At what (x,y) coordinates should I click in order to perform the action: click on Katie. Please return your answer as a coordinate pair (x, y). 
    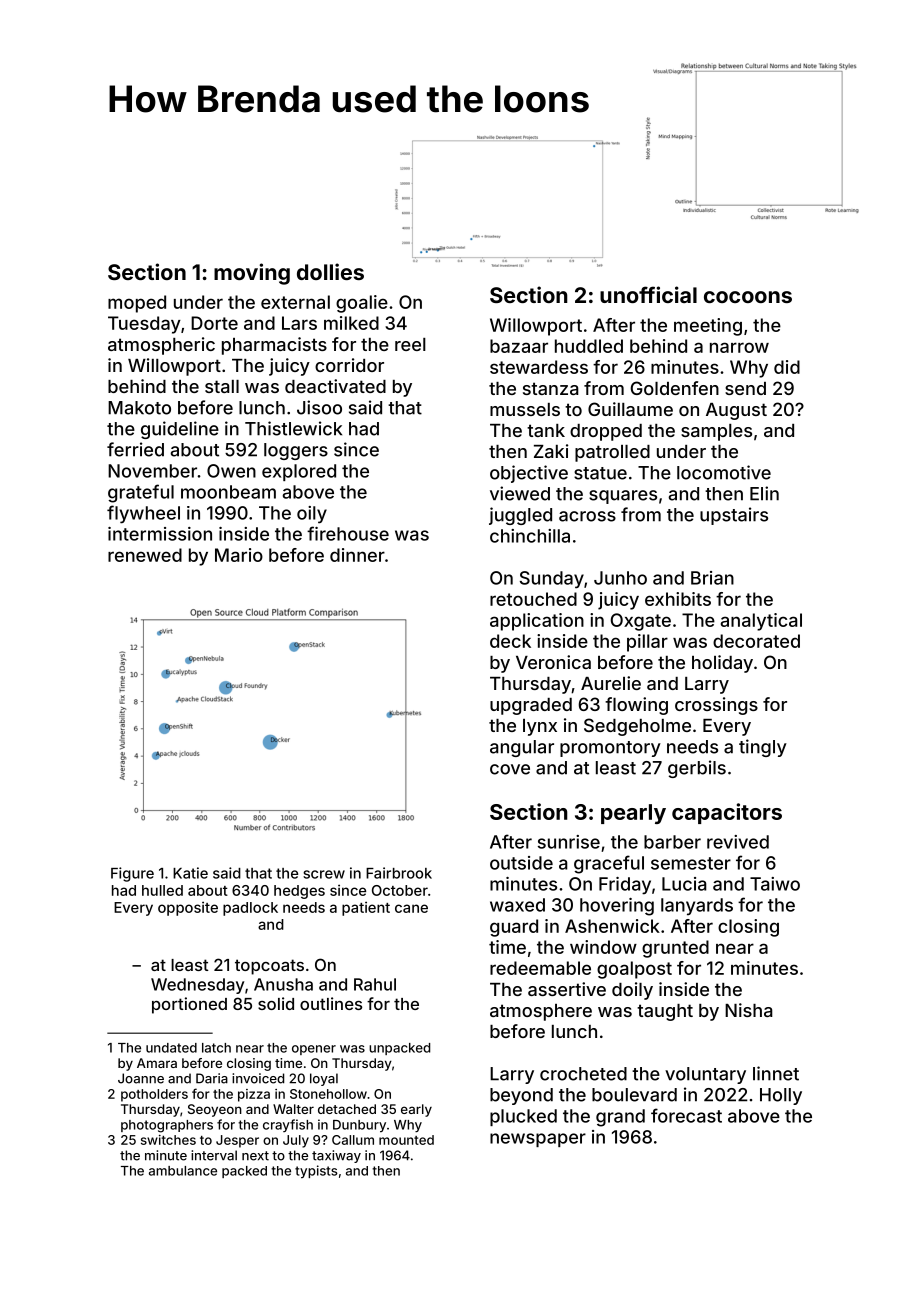
    Looking at the image, I should click on (190, 873).
